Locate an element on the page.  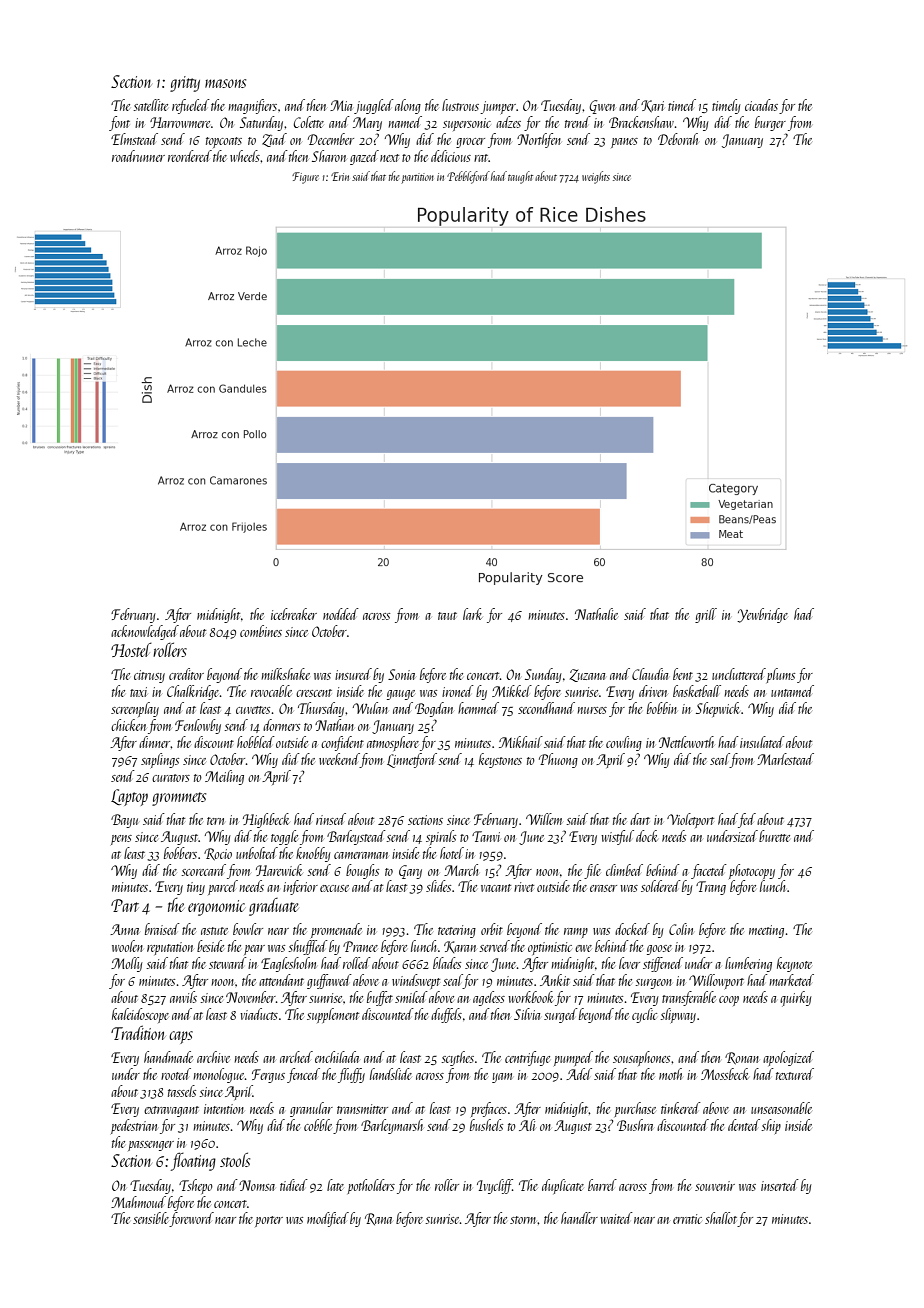
Rana is located at coordinates (378, 1219).
